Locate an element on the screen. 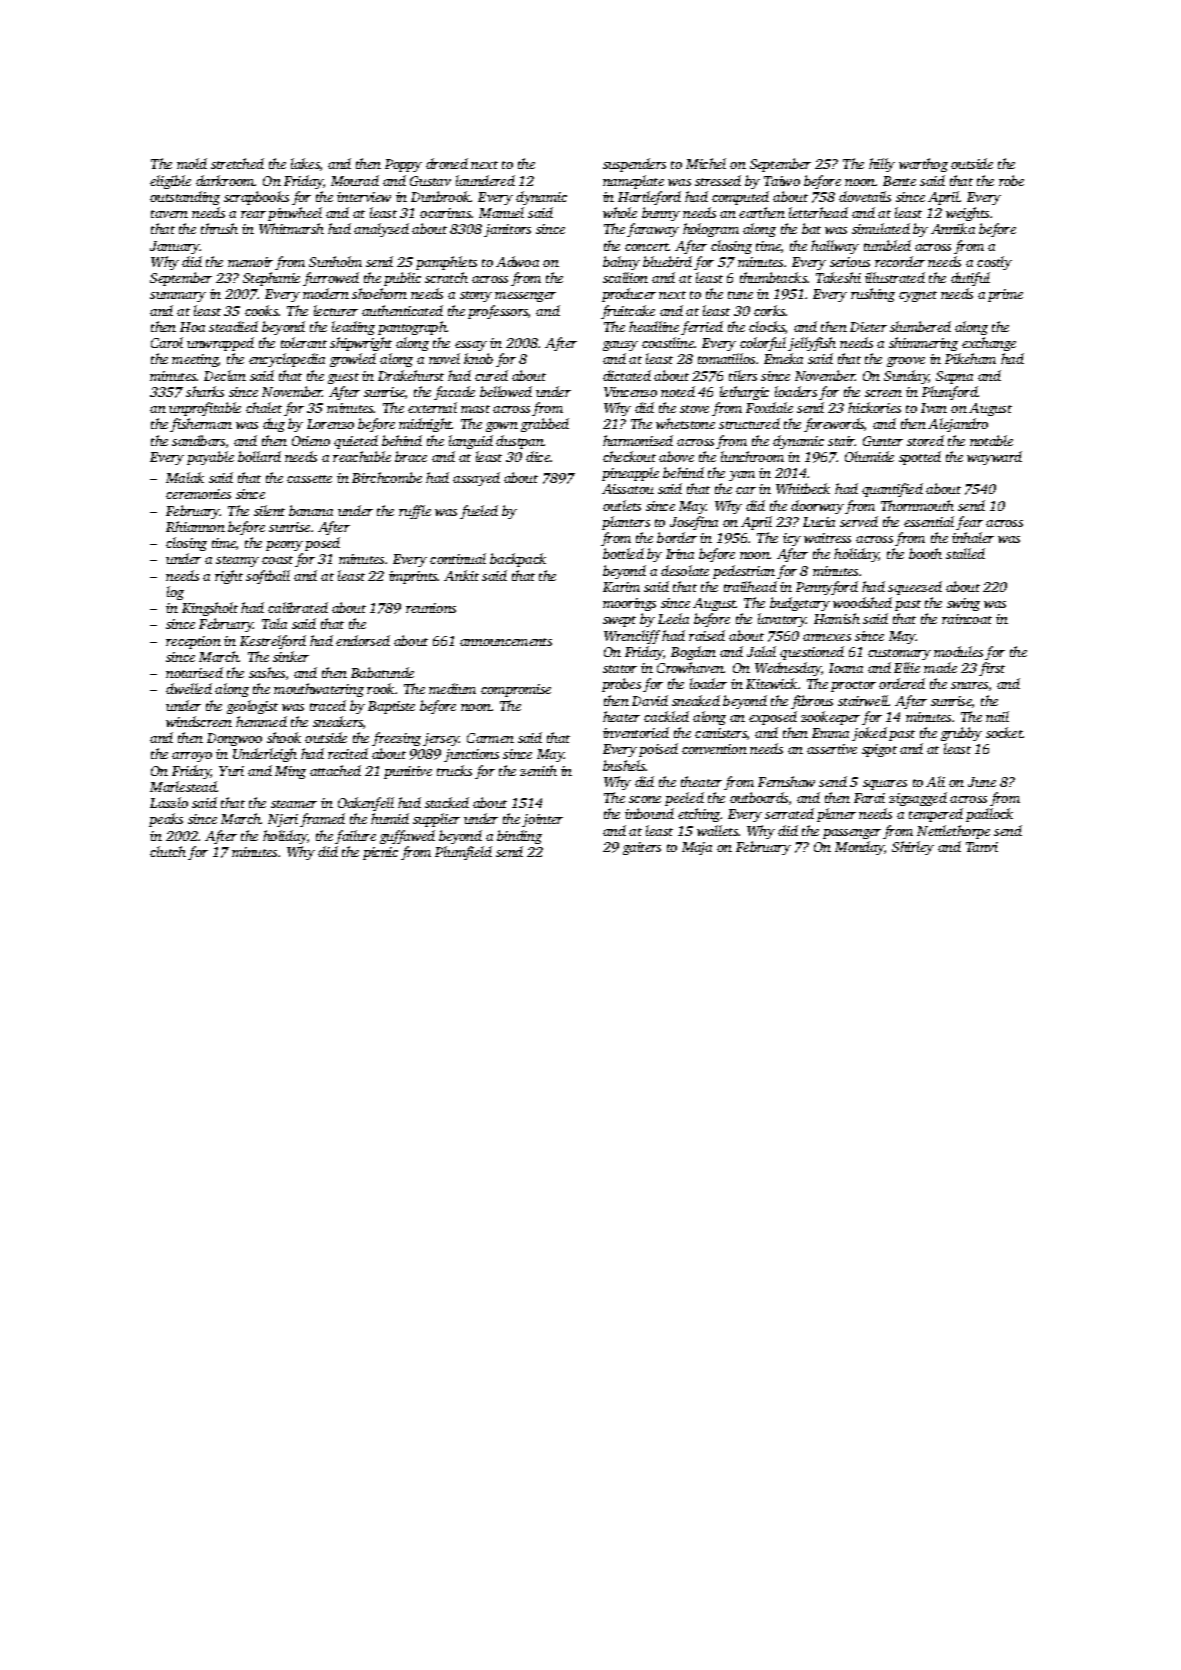 The width and height of the screenshot is (1181, 1670). suspenders is located at coordinates (634, 165).
